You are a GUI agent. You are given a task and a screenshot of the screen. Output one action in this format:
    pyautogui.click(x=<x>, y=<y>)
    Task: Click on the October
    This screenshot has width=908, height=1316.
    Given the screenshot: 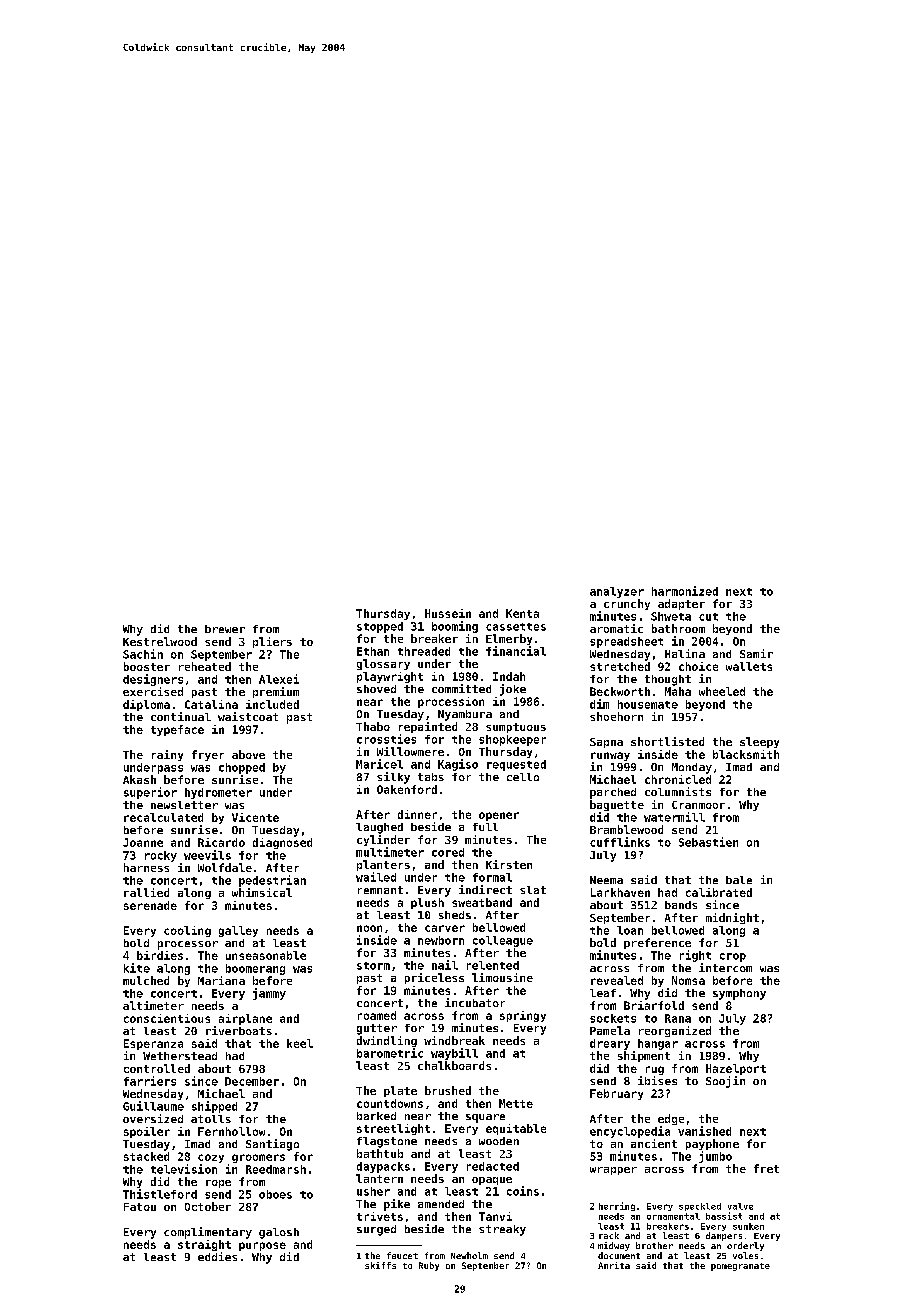 What is the action you would take?
    pyautogui.click(x=208, y=1206)
